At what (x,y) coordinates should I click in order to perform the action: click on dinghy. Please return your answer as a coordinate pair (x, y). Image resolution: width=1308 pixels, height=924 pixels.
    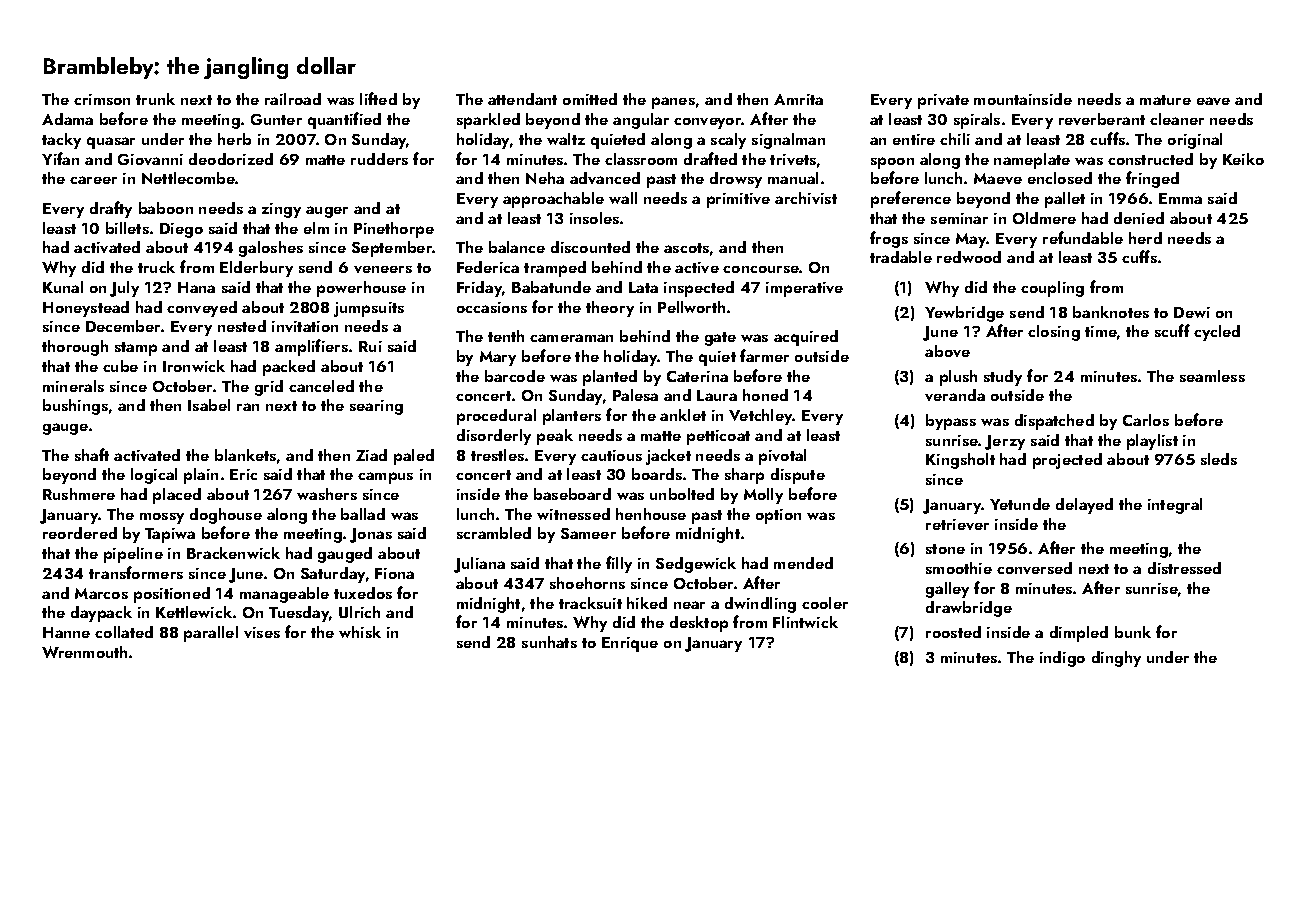
    Looking at the image, I should click on (1116, 659).
